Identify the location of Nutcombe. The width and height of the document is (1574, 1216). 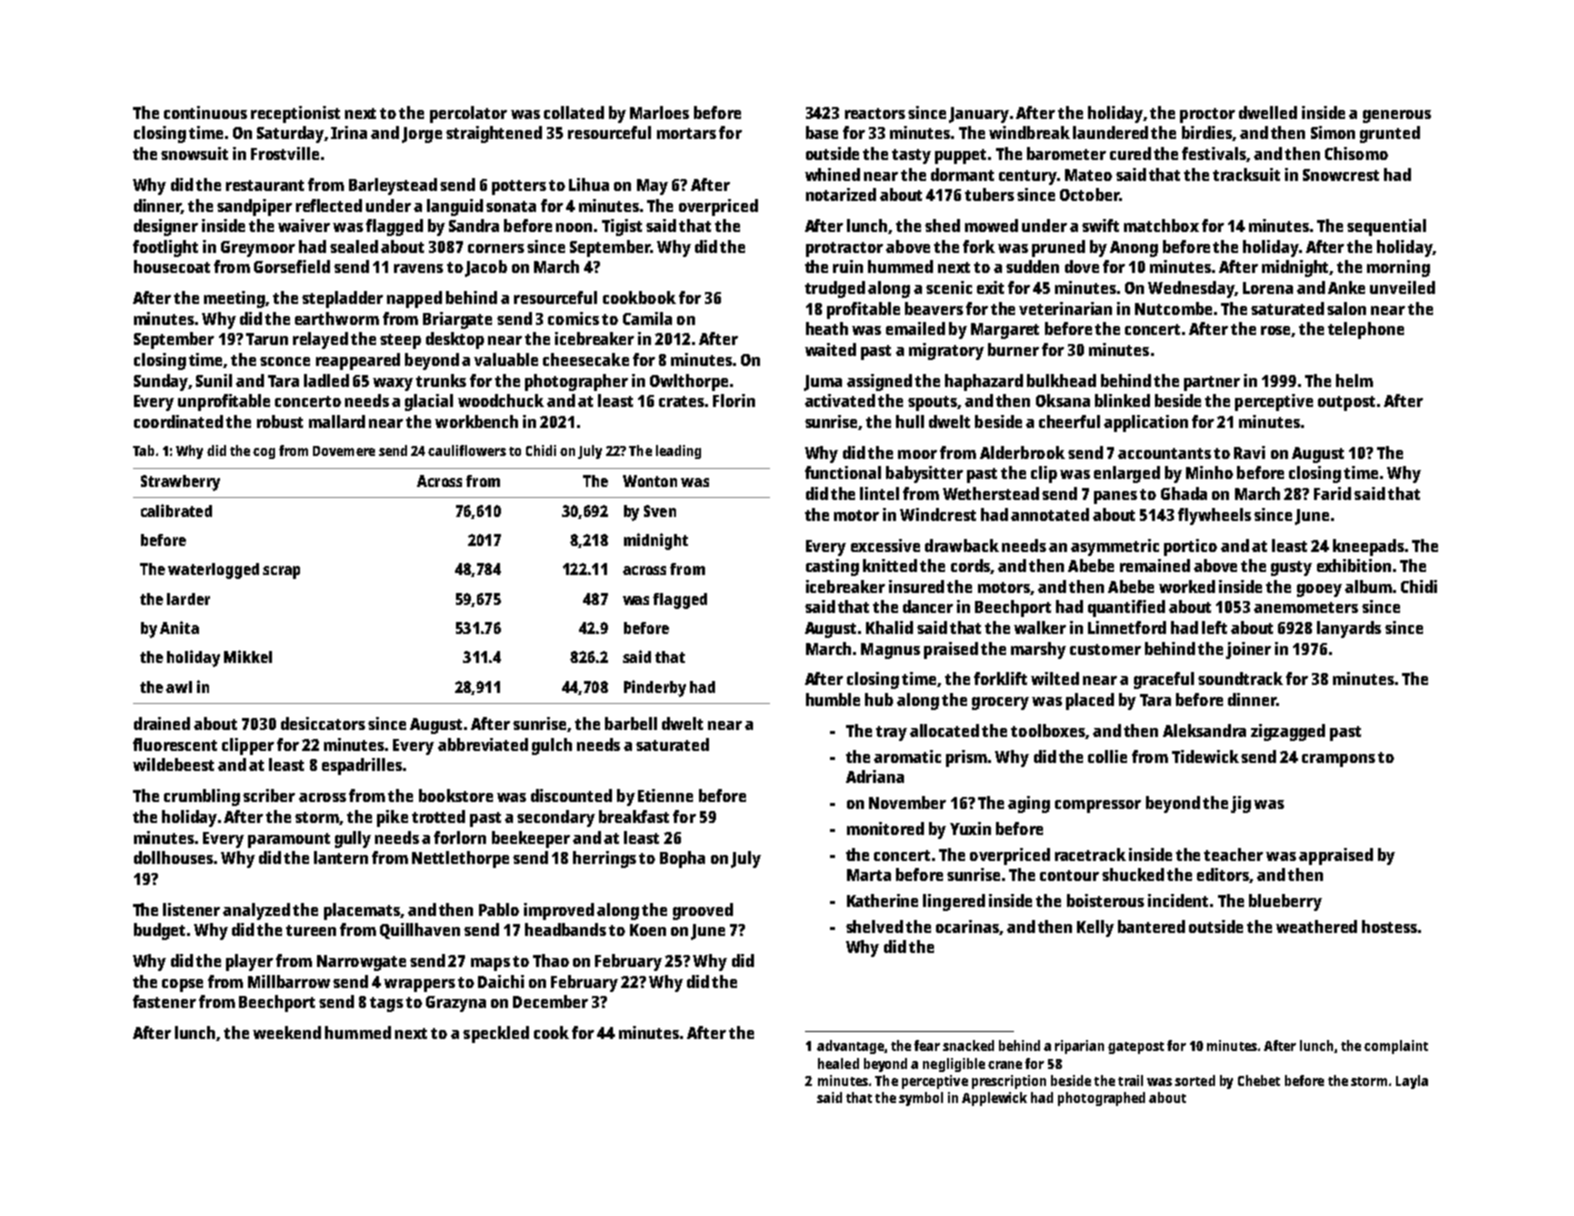
(1173, 308).
